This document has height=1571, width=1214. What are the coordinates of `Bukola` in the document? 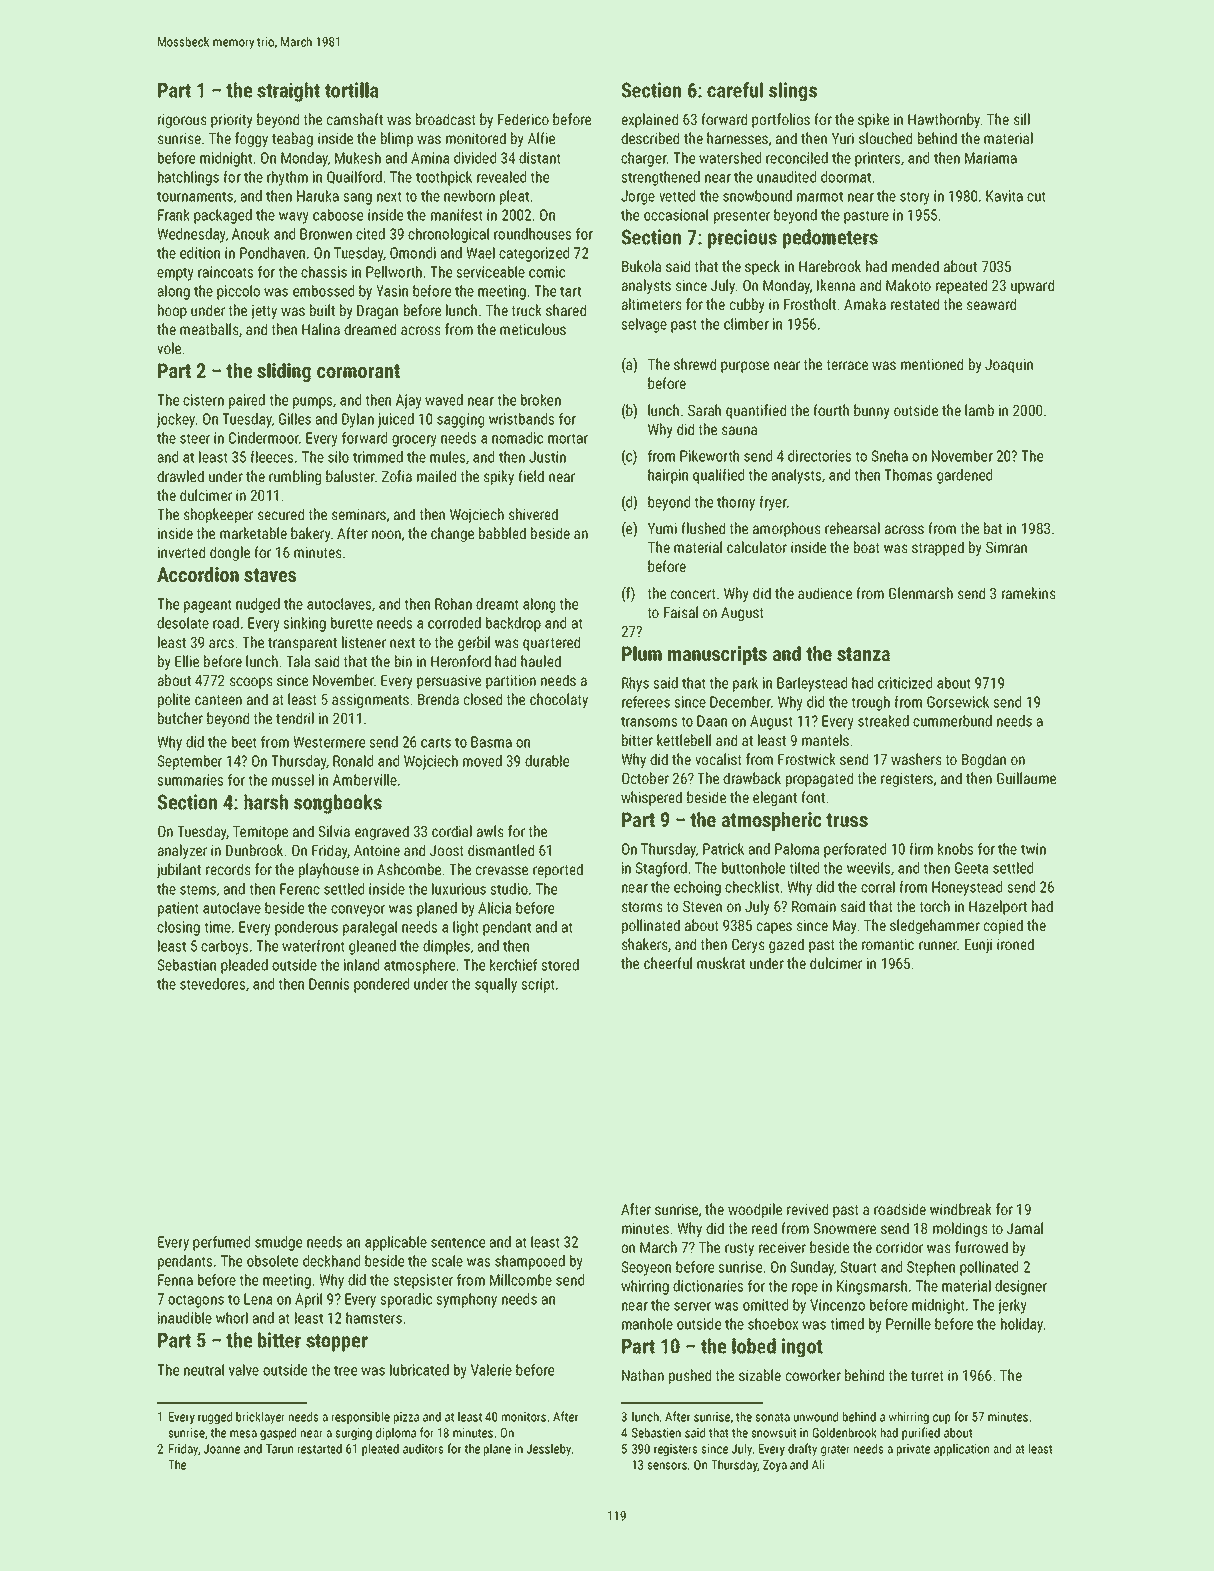 It's located at (641, 266).
